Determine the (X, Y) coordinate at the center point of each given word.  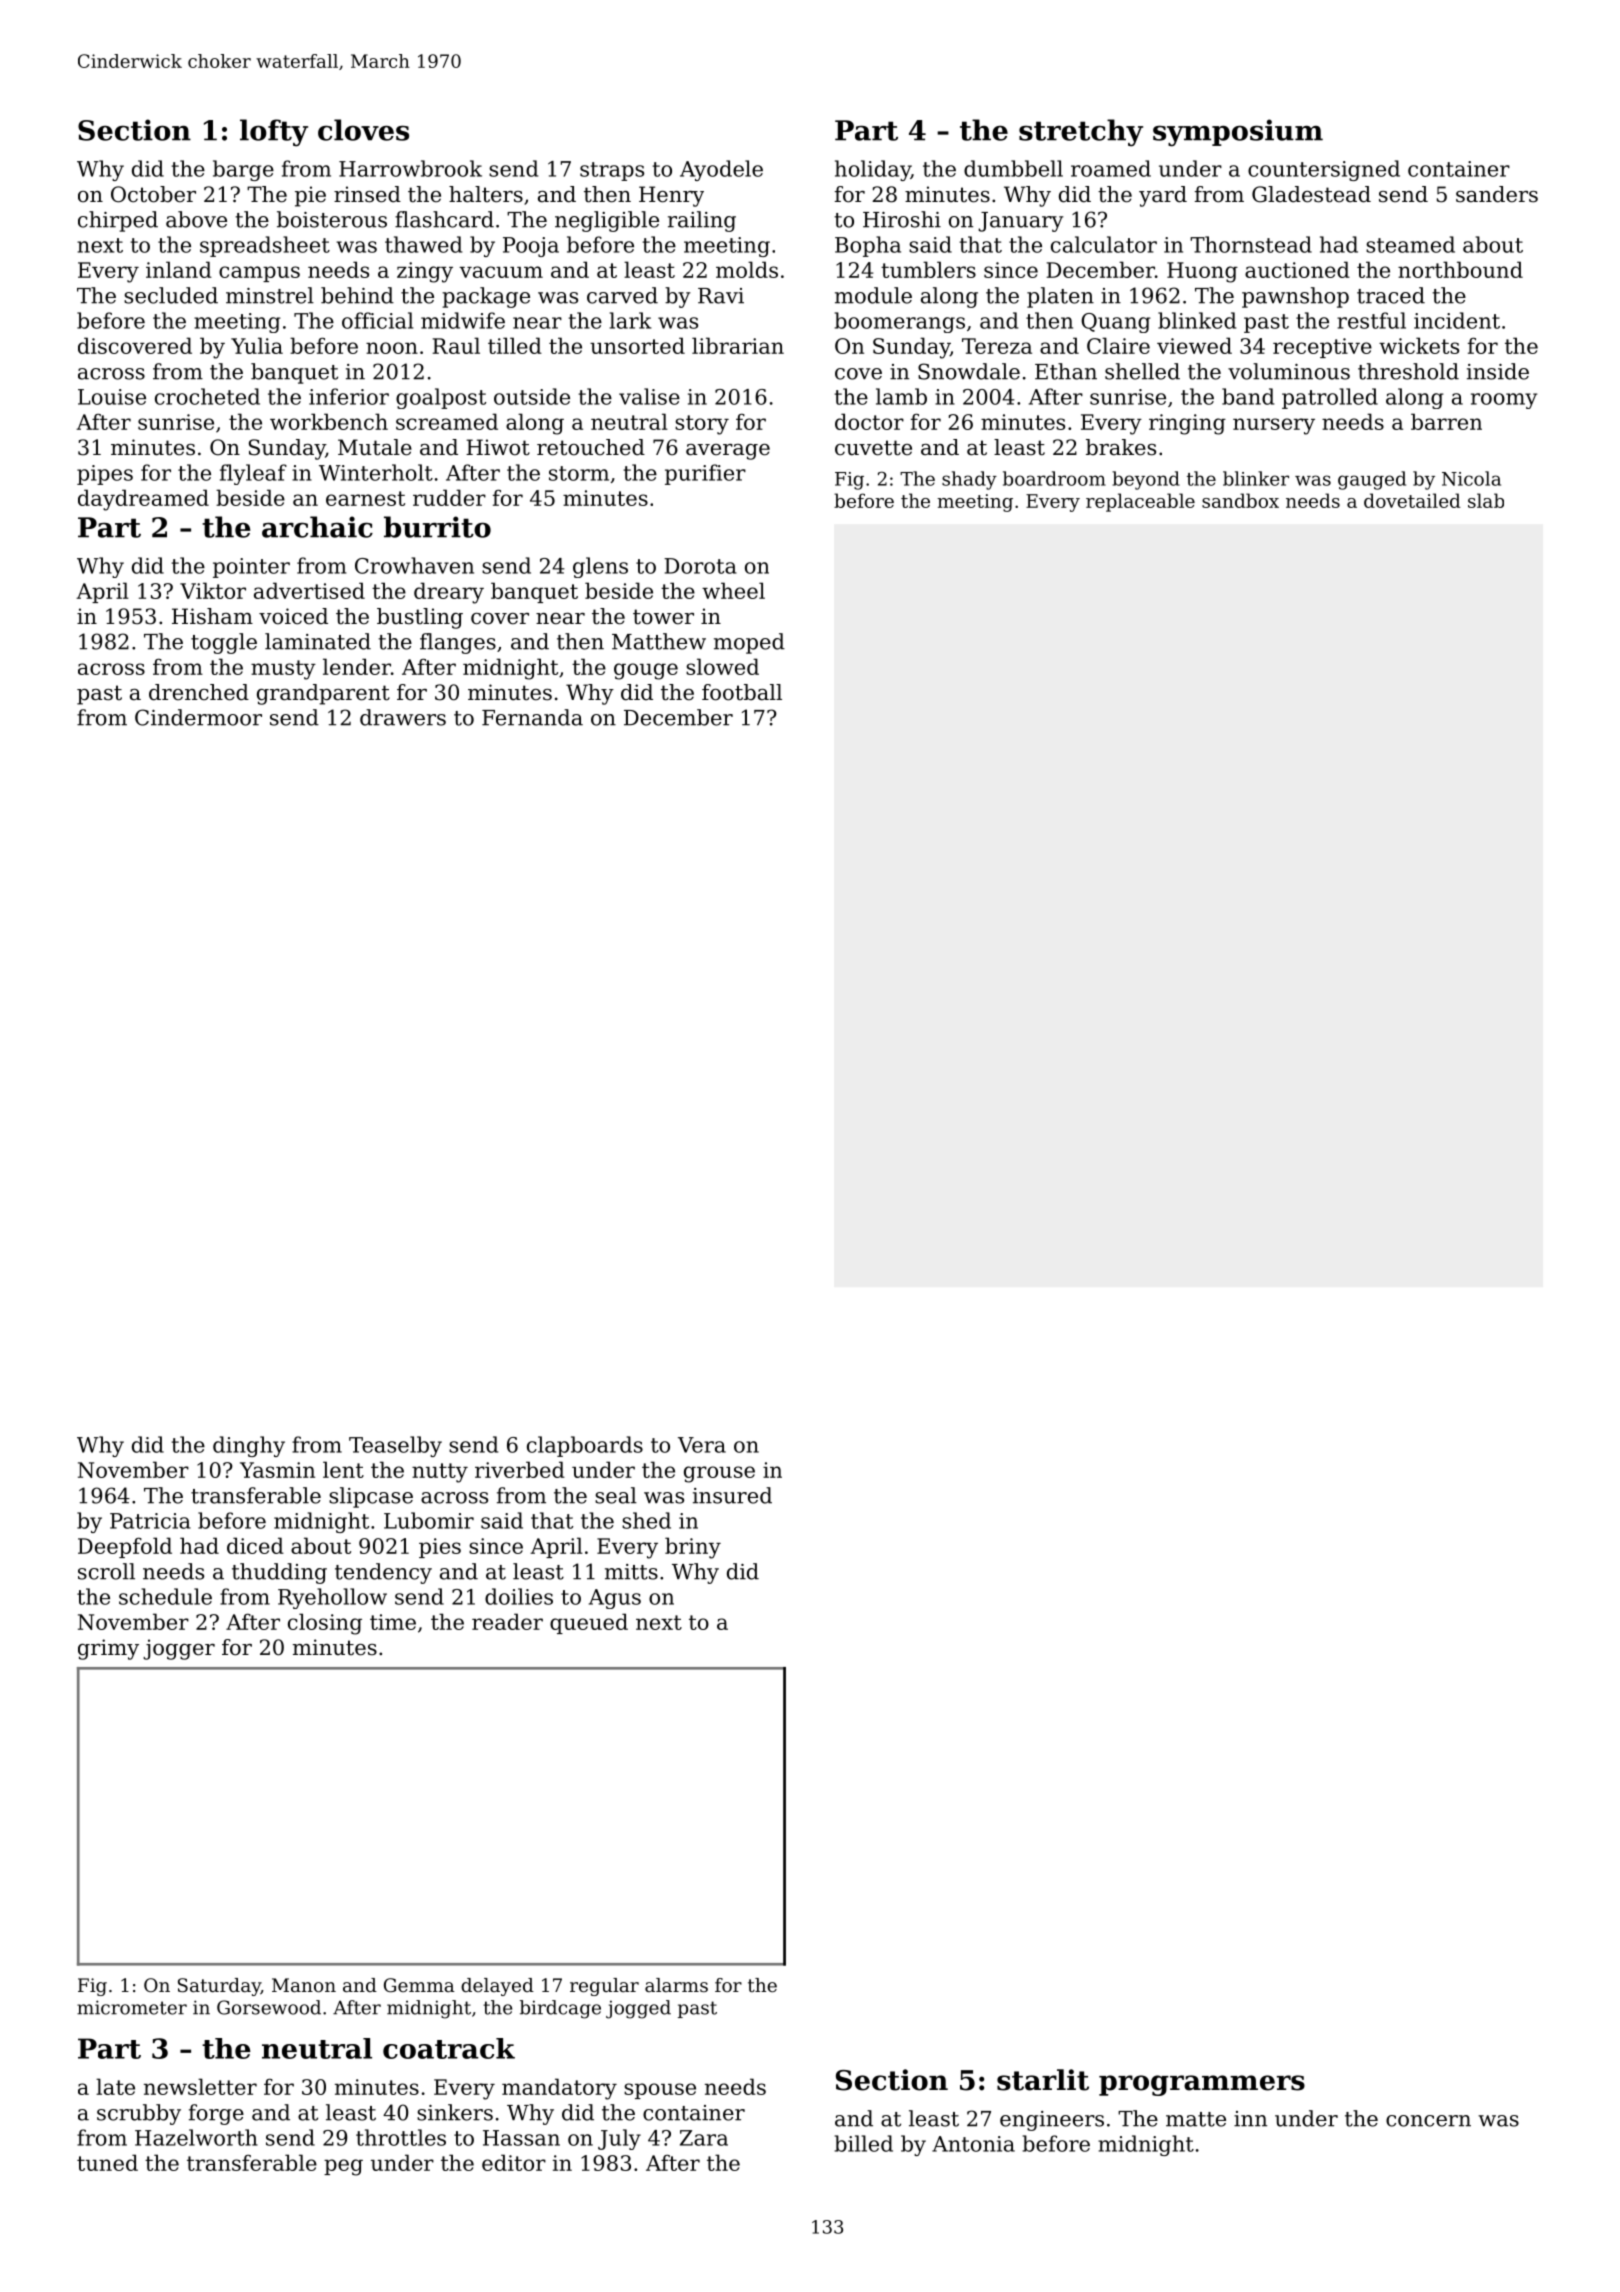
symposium (1238, 133)
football (742, 692)
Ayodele (721, 170)
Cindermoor (198, 717)
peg (343, 2167)
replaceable (1140, 502)
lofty (274, 133)
